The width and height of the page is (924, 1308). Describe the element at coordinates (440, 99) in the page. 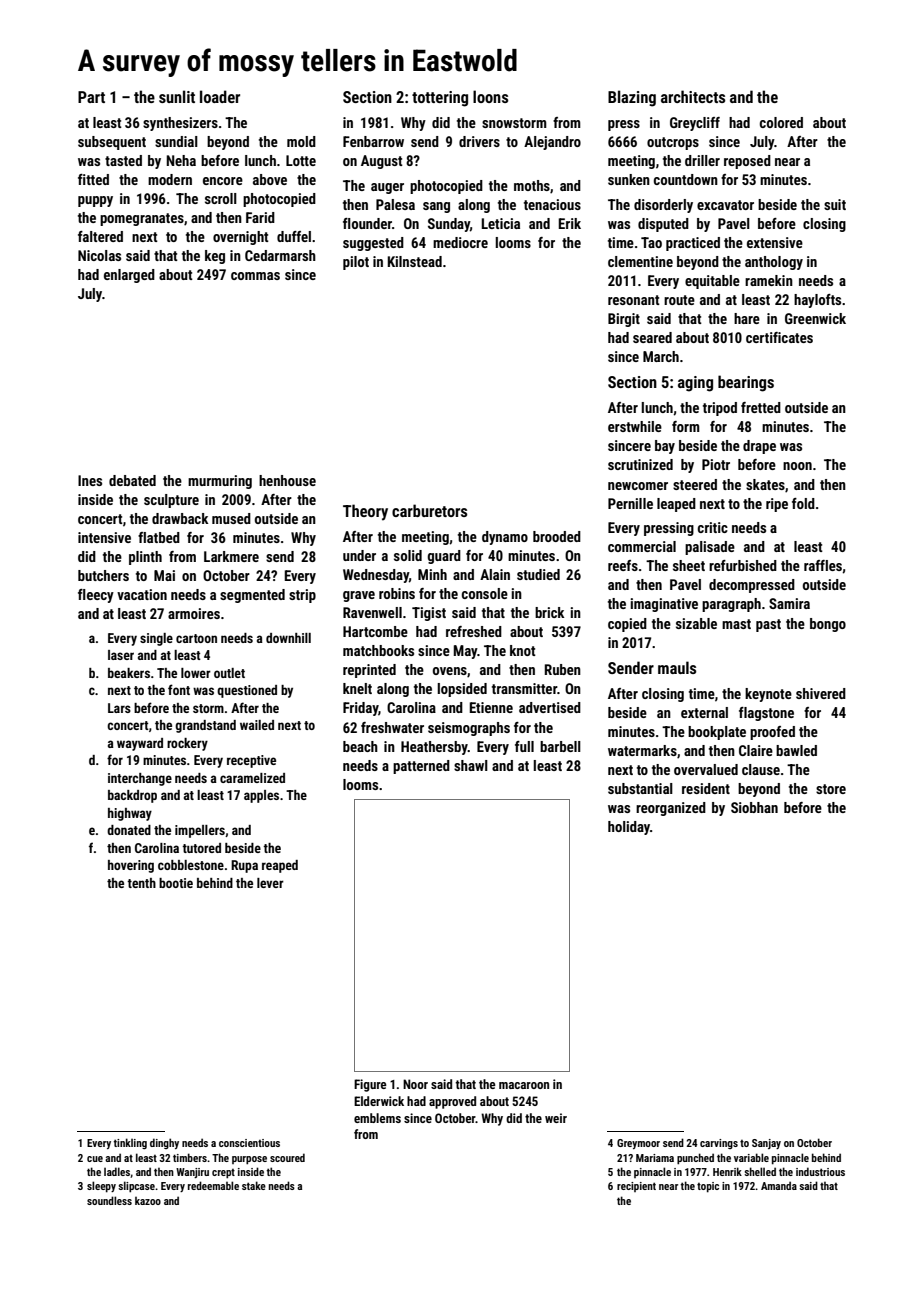

I see `tottering` at that location.
